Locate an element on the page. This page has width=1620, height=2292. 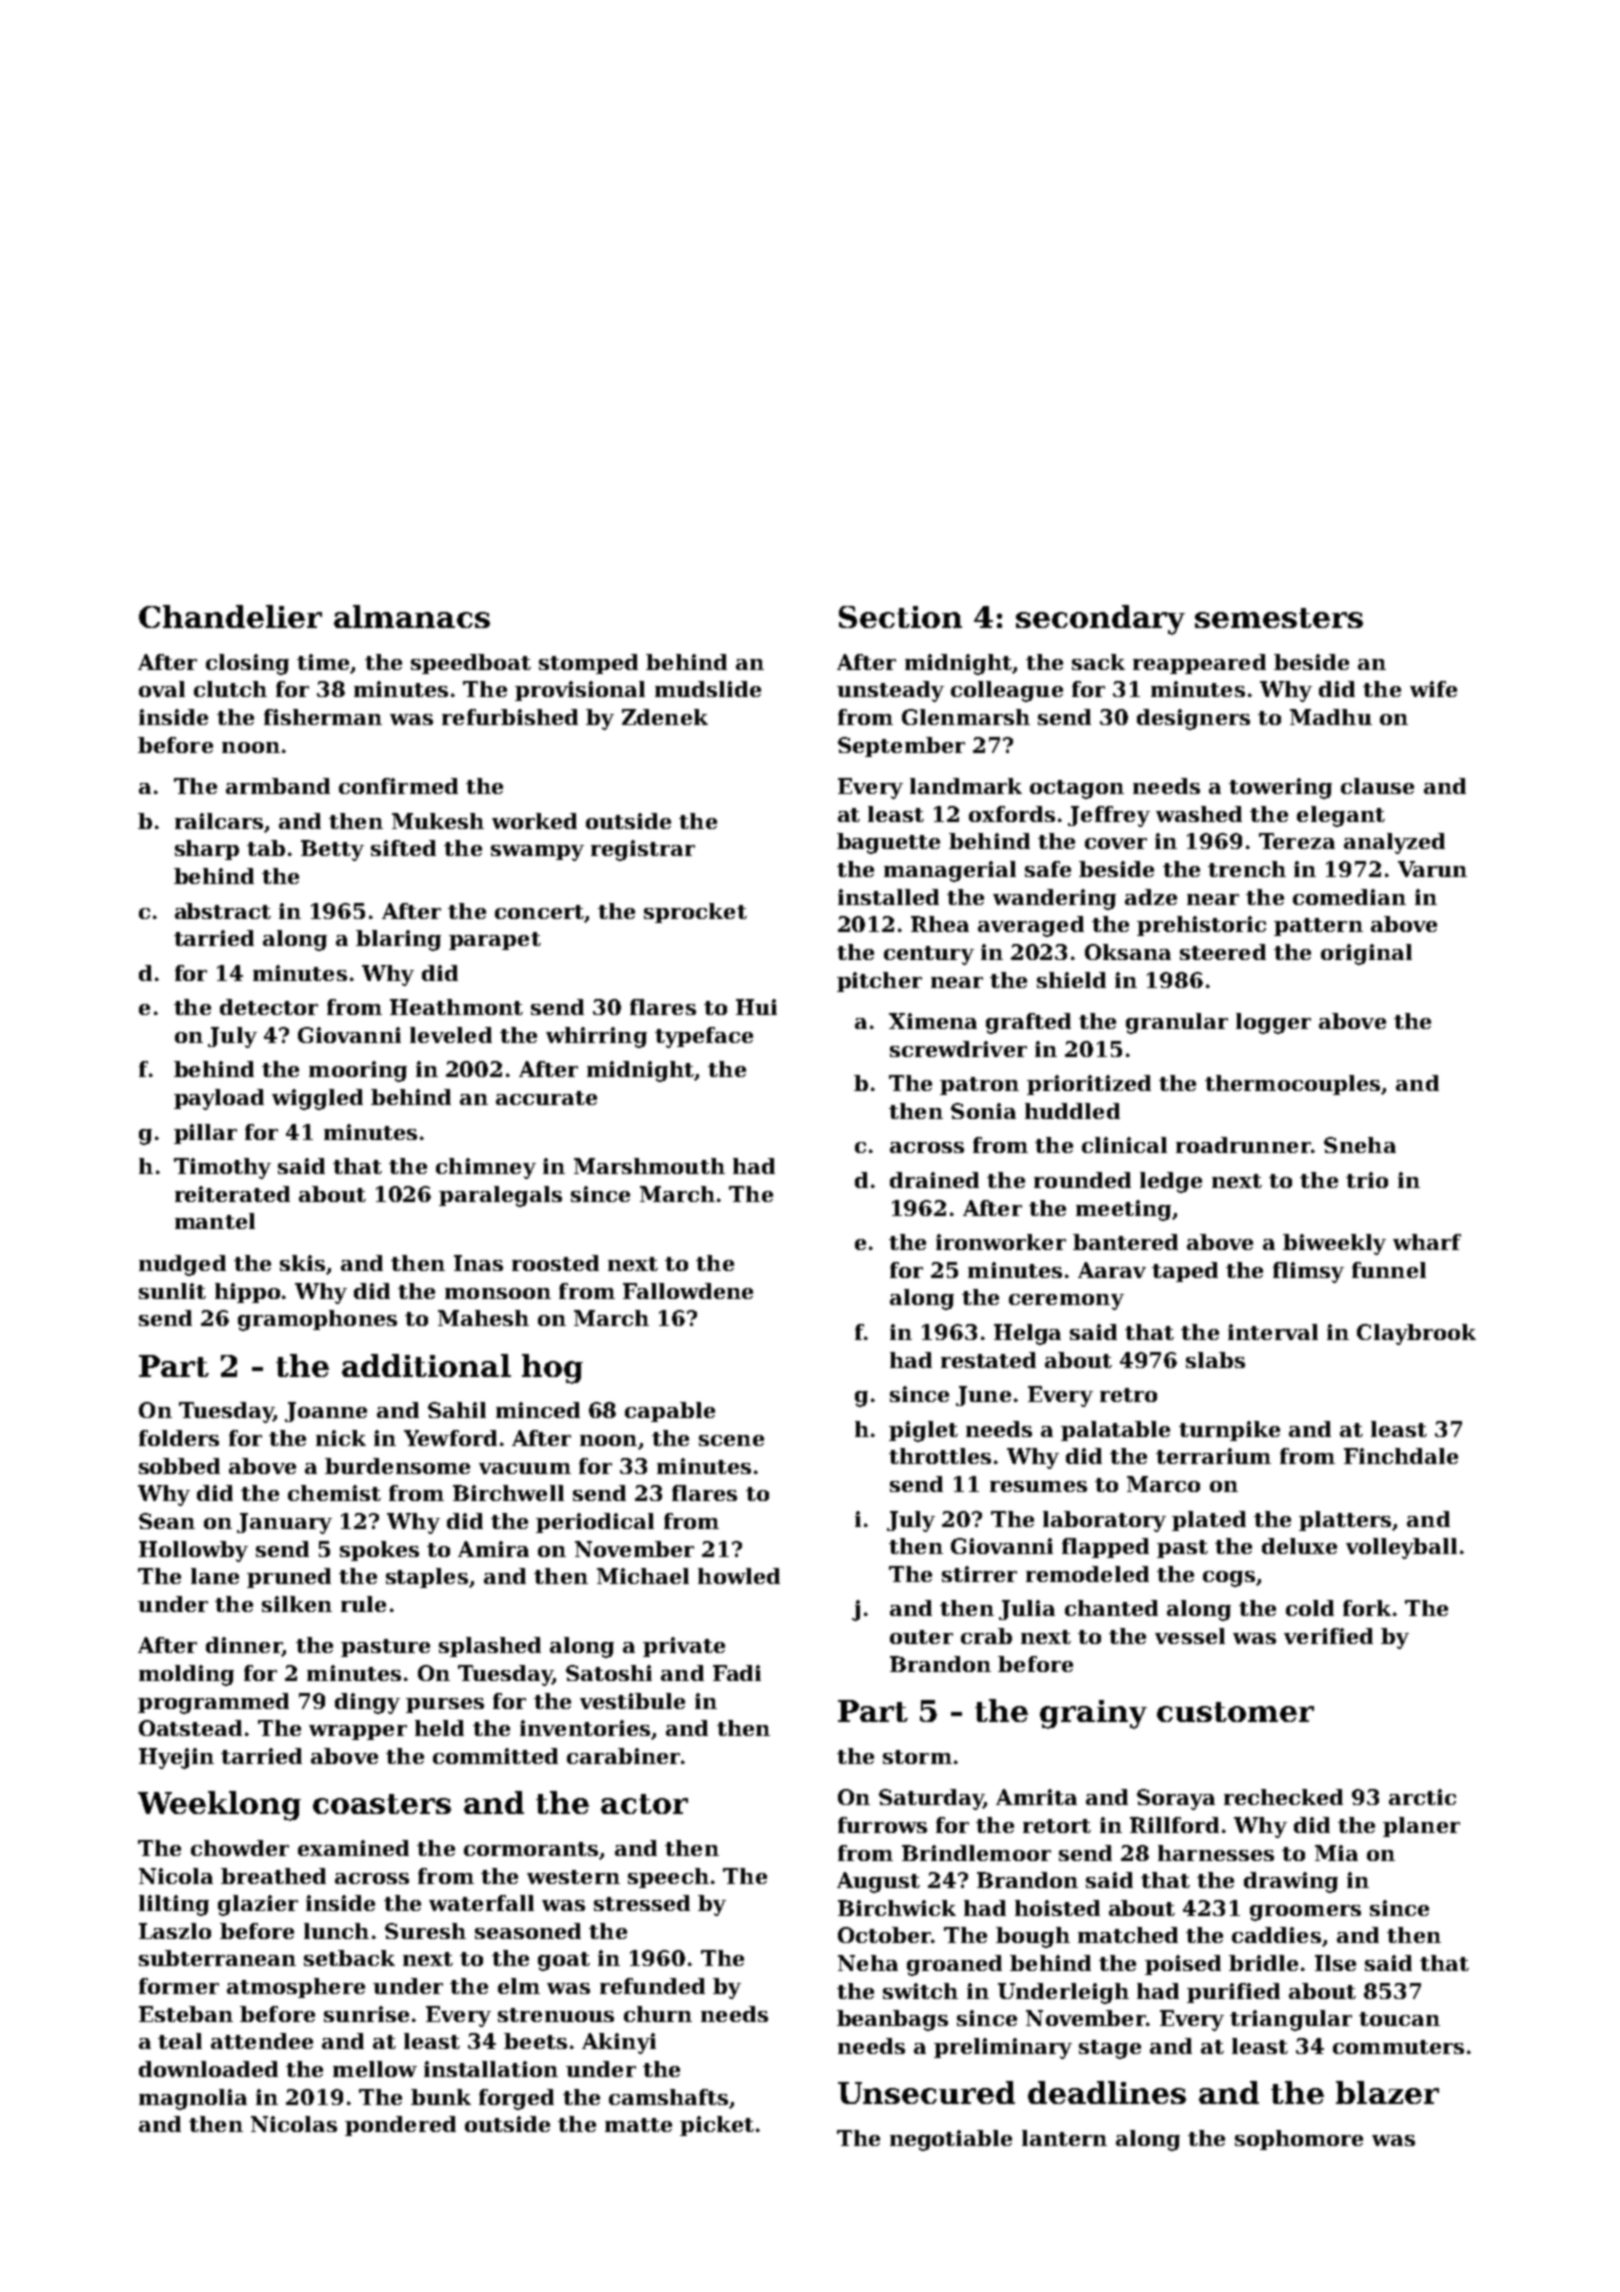
pondered is located at coordinates (400, 2126).
